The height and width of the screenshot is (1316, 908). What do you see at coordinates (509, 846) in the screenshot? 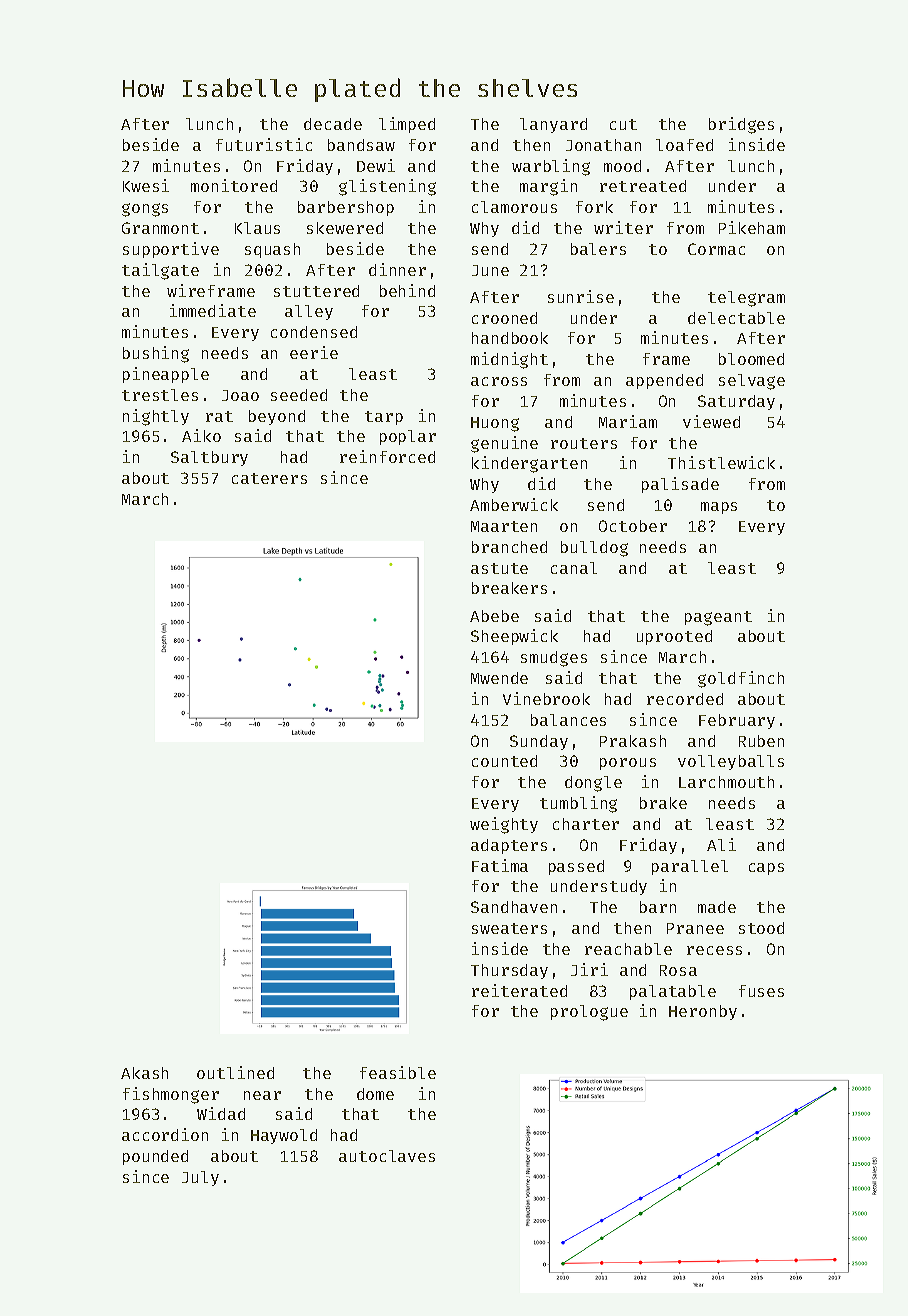
I see `adapters` at bounding box center [509, 846].
